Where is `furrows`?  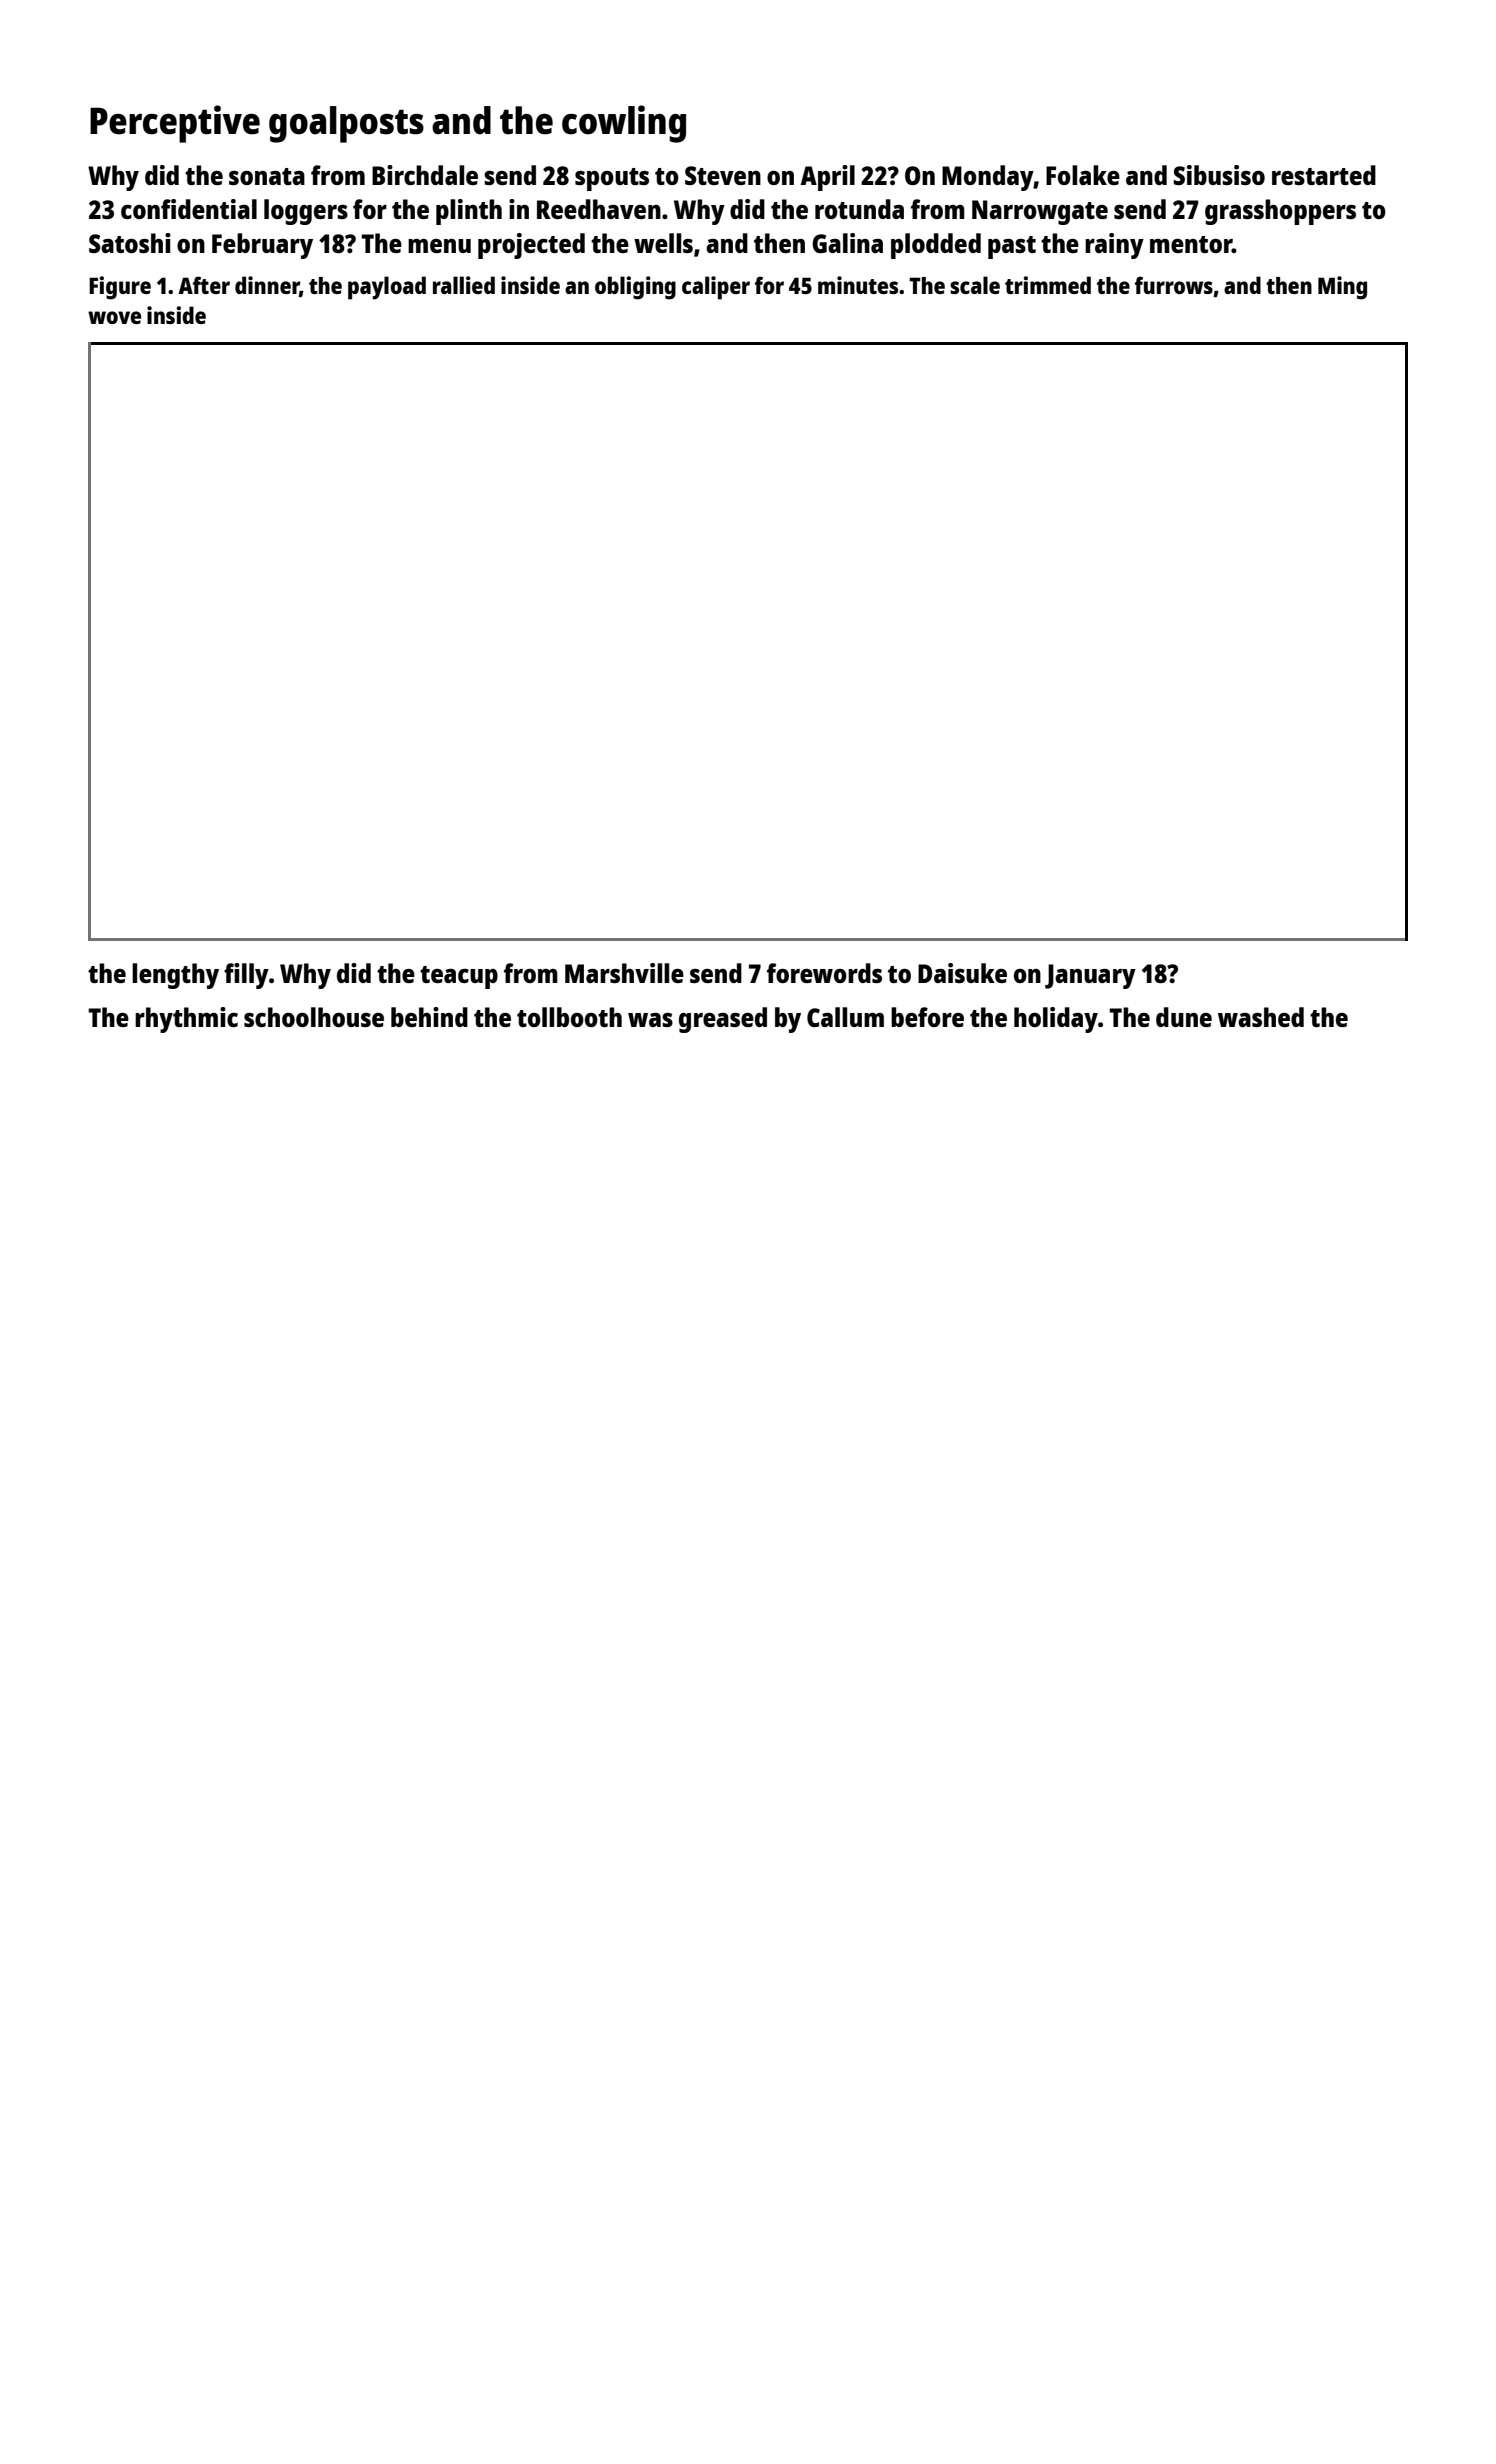
furrows is located at coordinates (1174, 285).
